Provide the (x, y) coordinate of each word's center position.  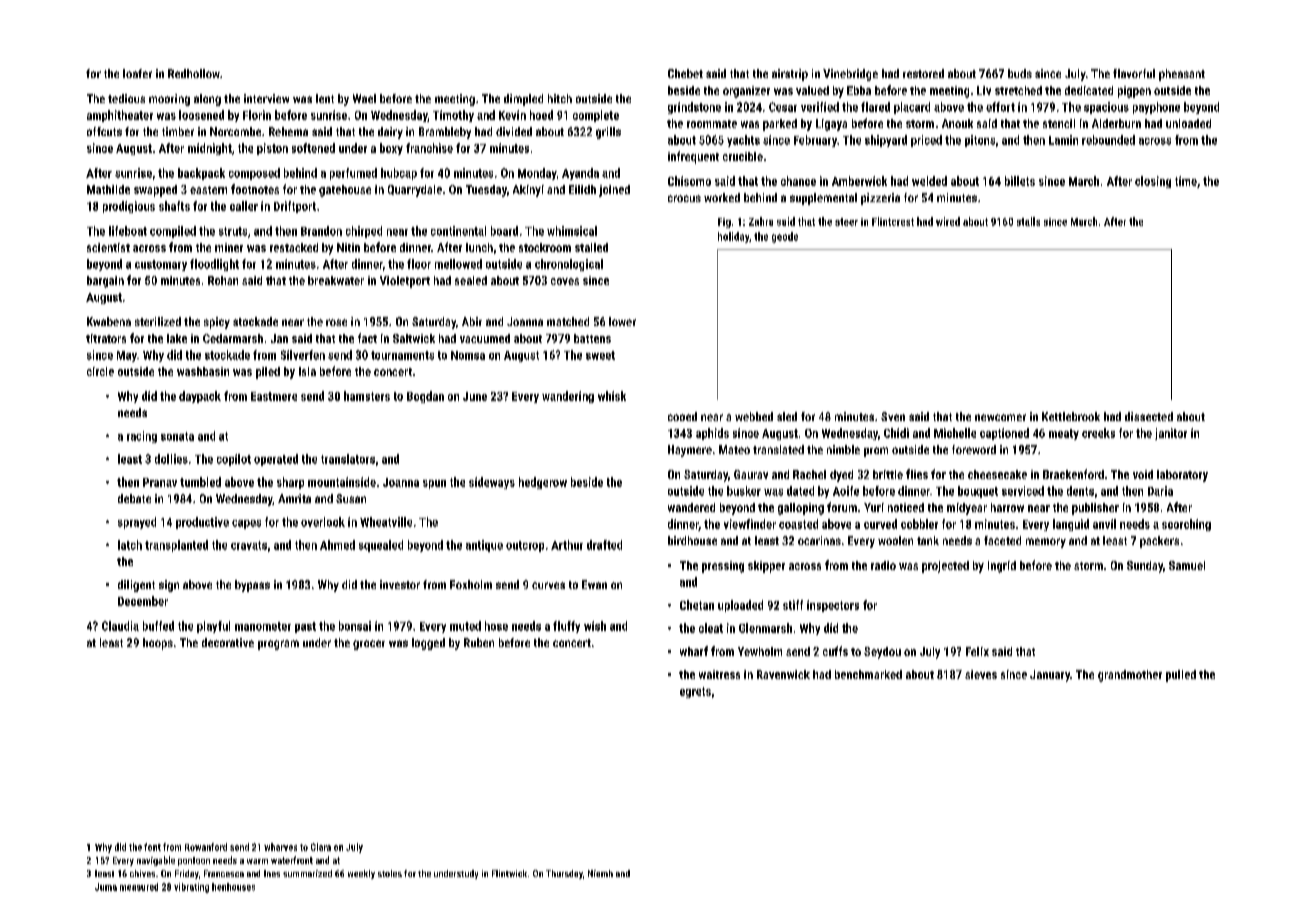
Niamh (600, 873)
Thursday (564, 874)
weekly (361, 874)
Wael (364, 98)
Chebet (685, 73)
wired (948, 221)
